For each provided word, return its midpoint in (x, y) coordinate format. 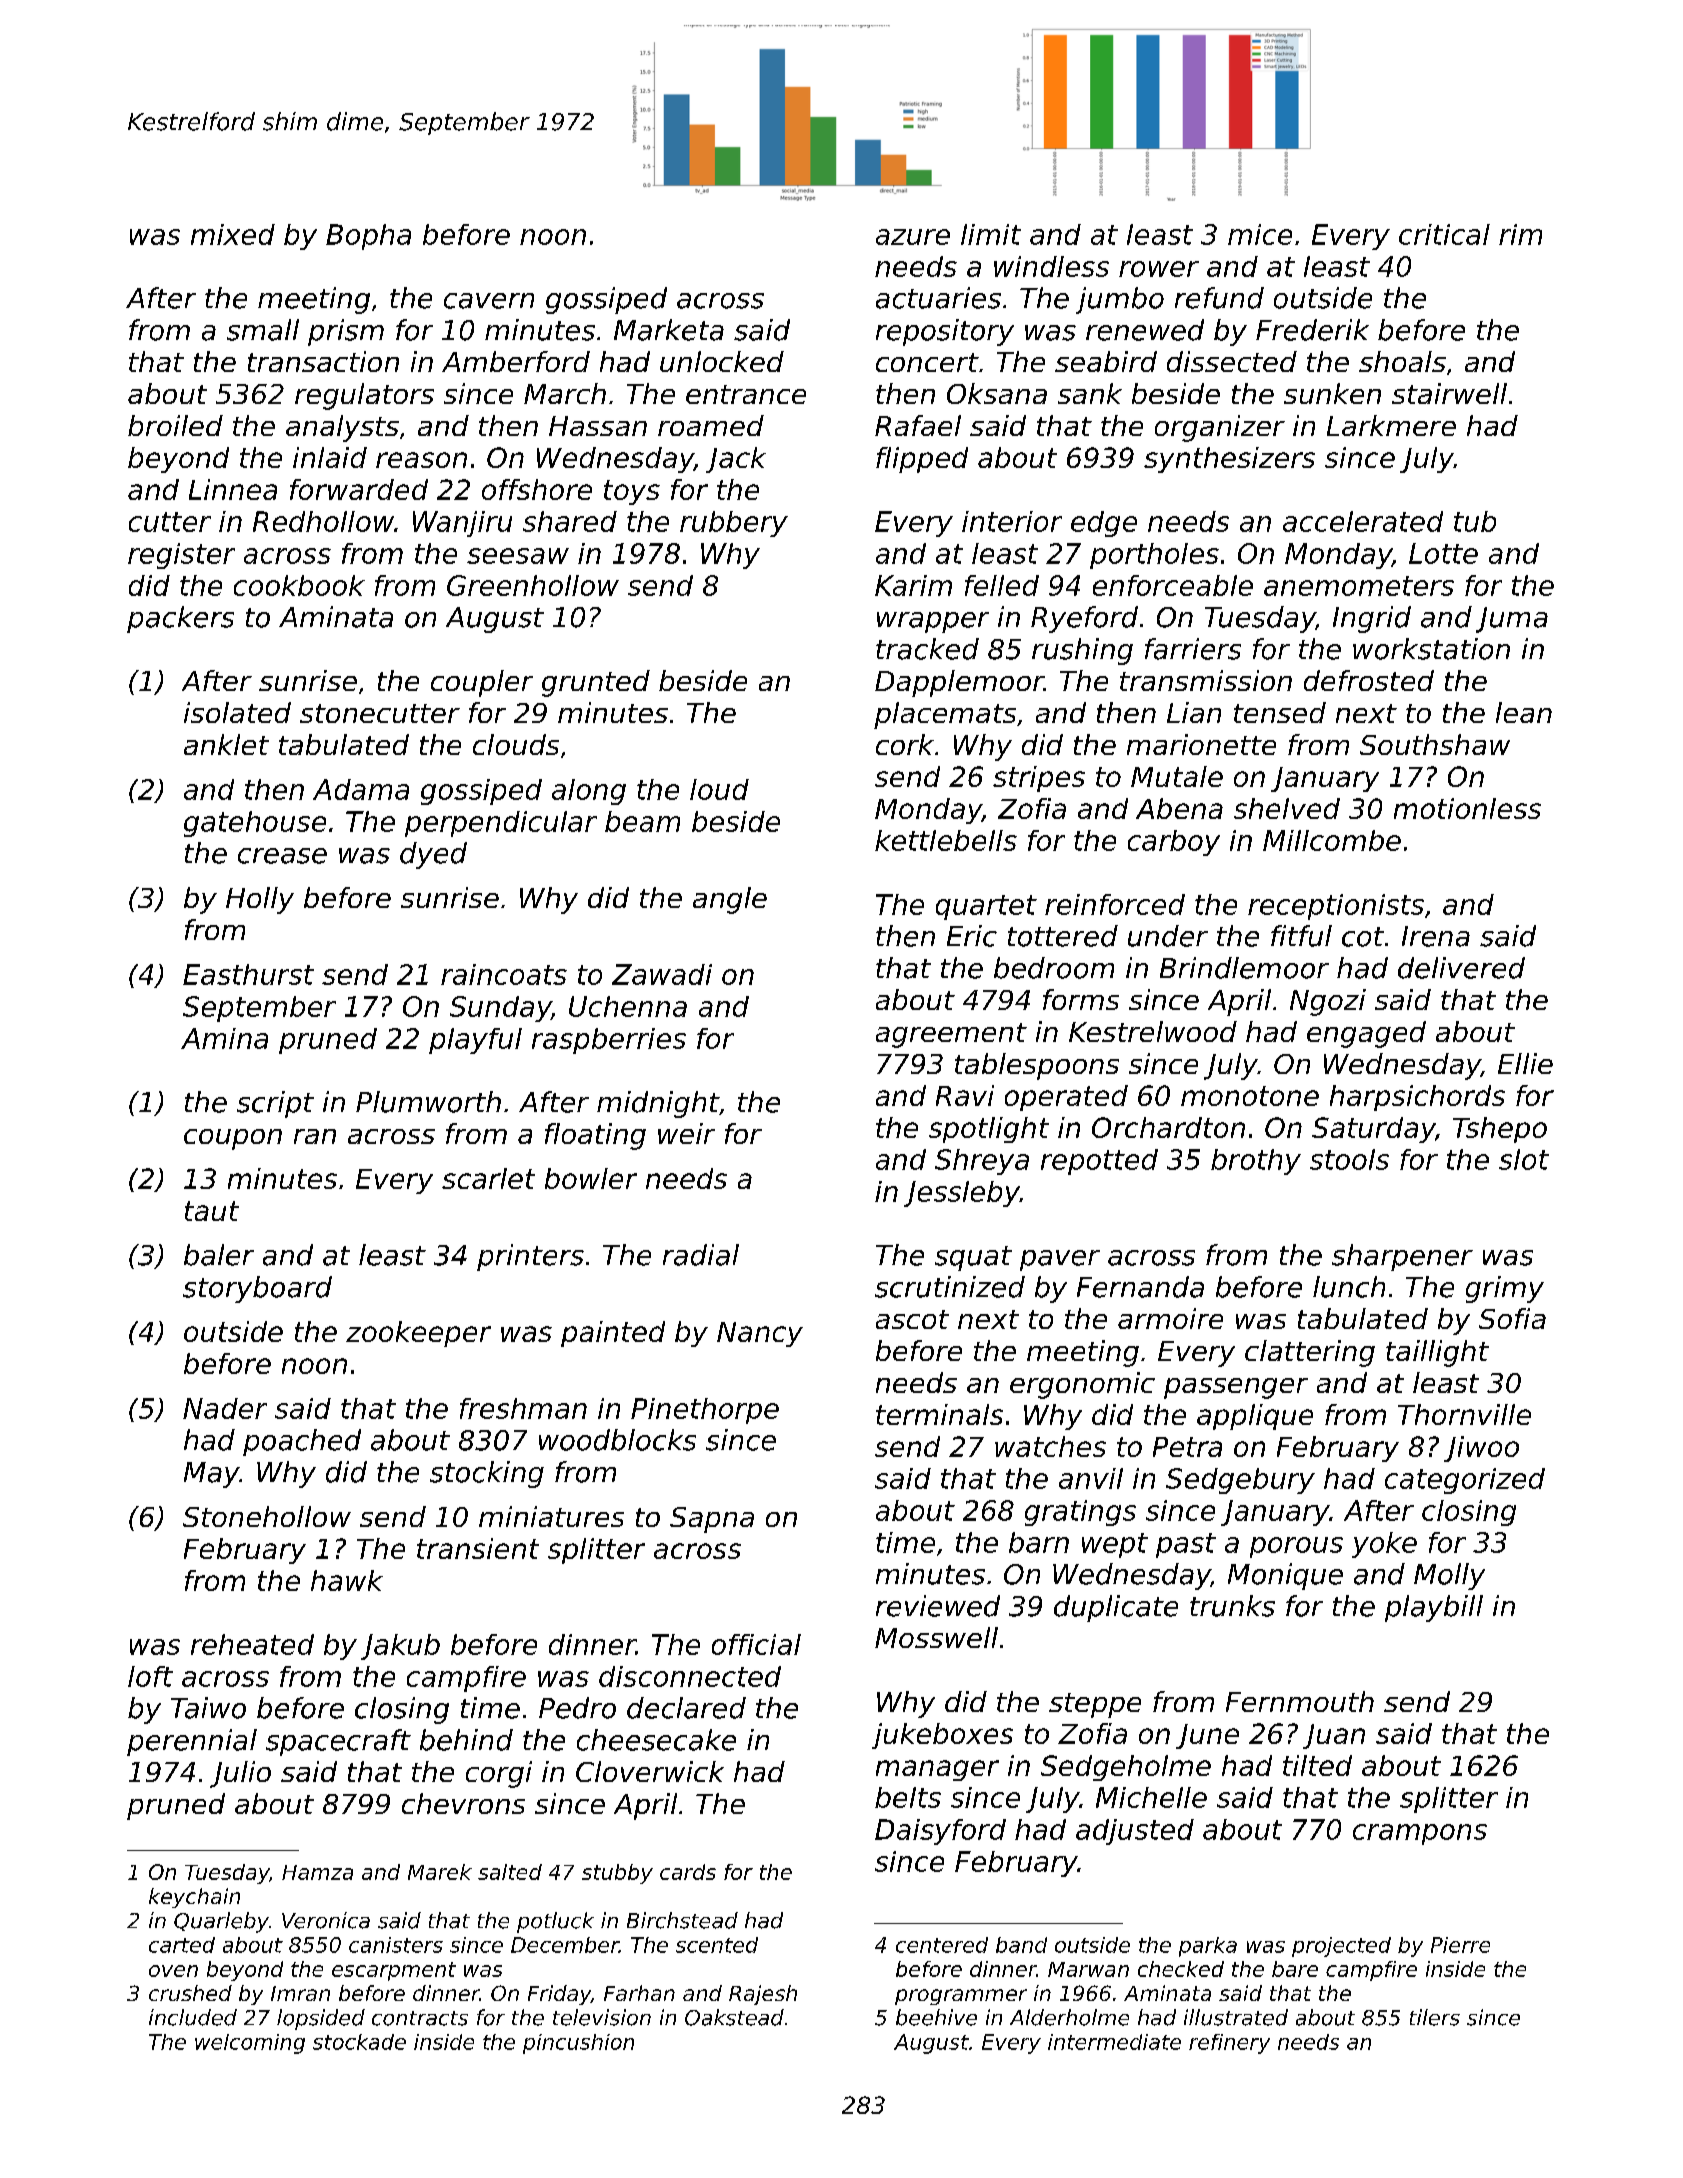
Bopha (368, 237)
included (193, 2017)
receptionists (1336, 907)
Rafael (918, 425)
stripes (1039, 779)
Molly (1449, 1576)
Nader (225, 1408)
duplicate (1116, 1608)
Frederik (1312, 330)
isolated (237, 712)
